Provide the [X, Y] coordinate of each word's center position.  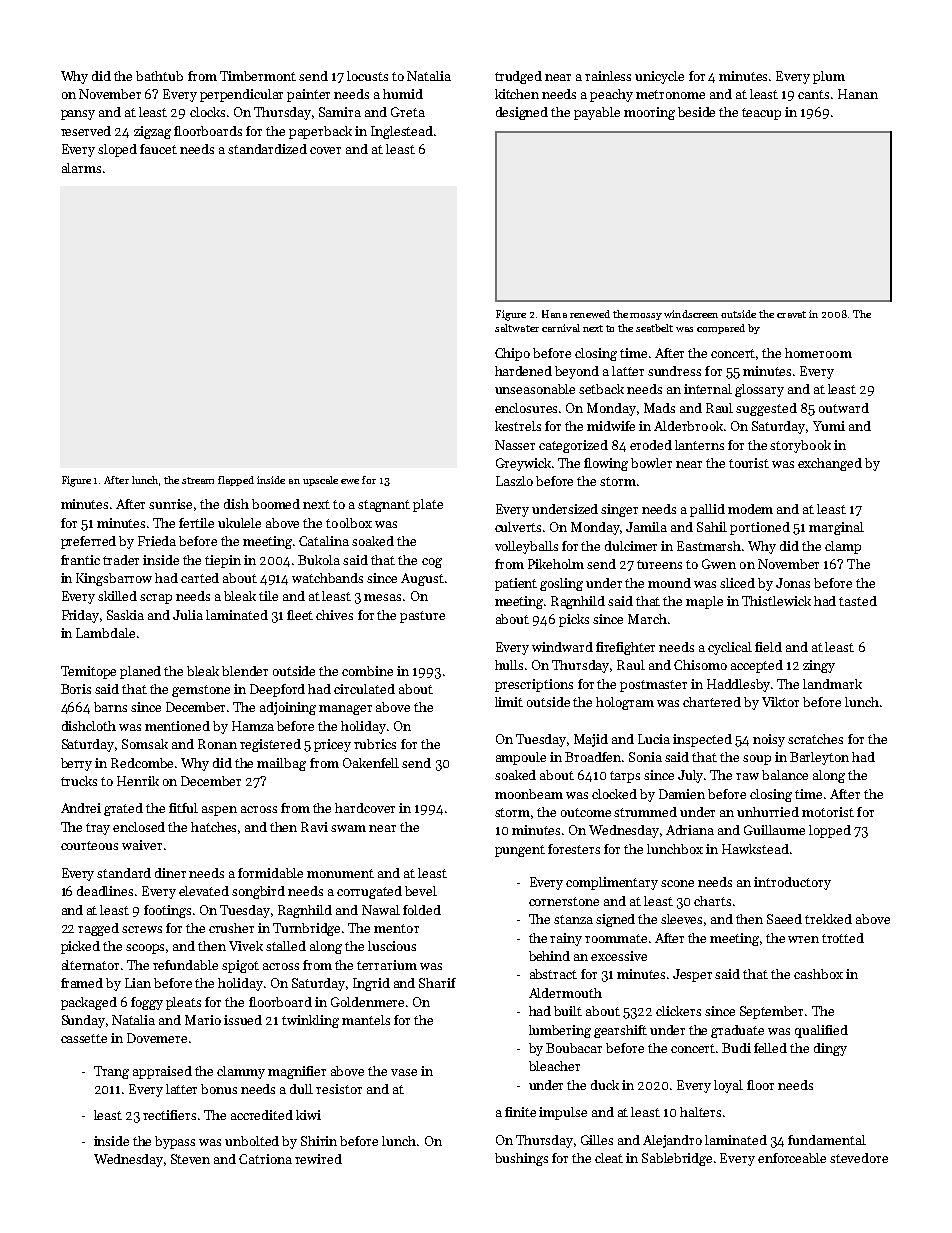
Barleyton [819, 758]
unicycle [659, 77]
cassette [84, 1038]
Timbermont [258, 76]
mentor [396, 928]
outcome [586, 812]
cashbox [818, 974]
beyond [577, 372]
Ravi [314, 827]
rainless [608, 76]
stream [198, 480]
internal [708, 389]
